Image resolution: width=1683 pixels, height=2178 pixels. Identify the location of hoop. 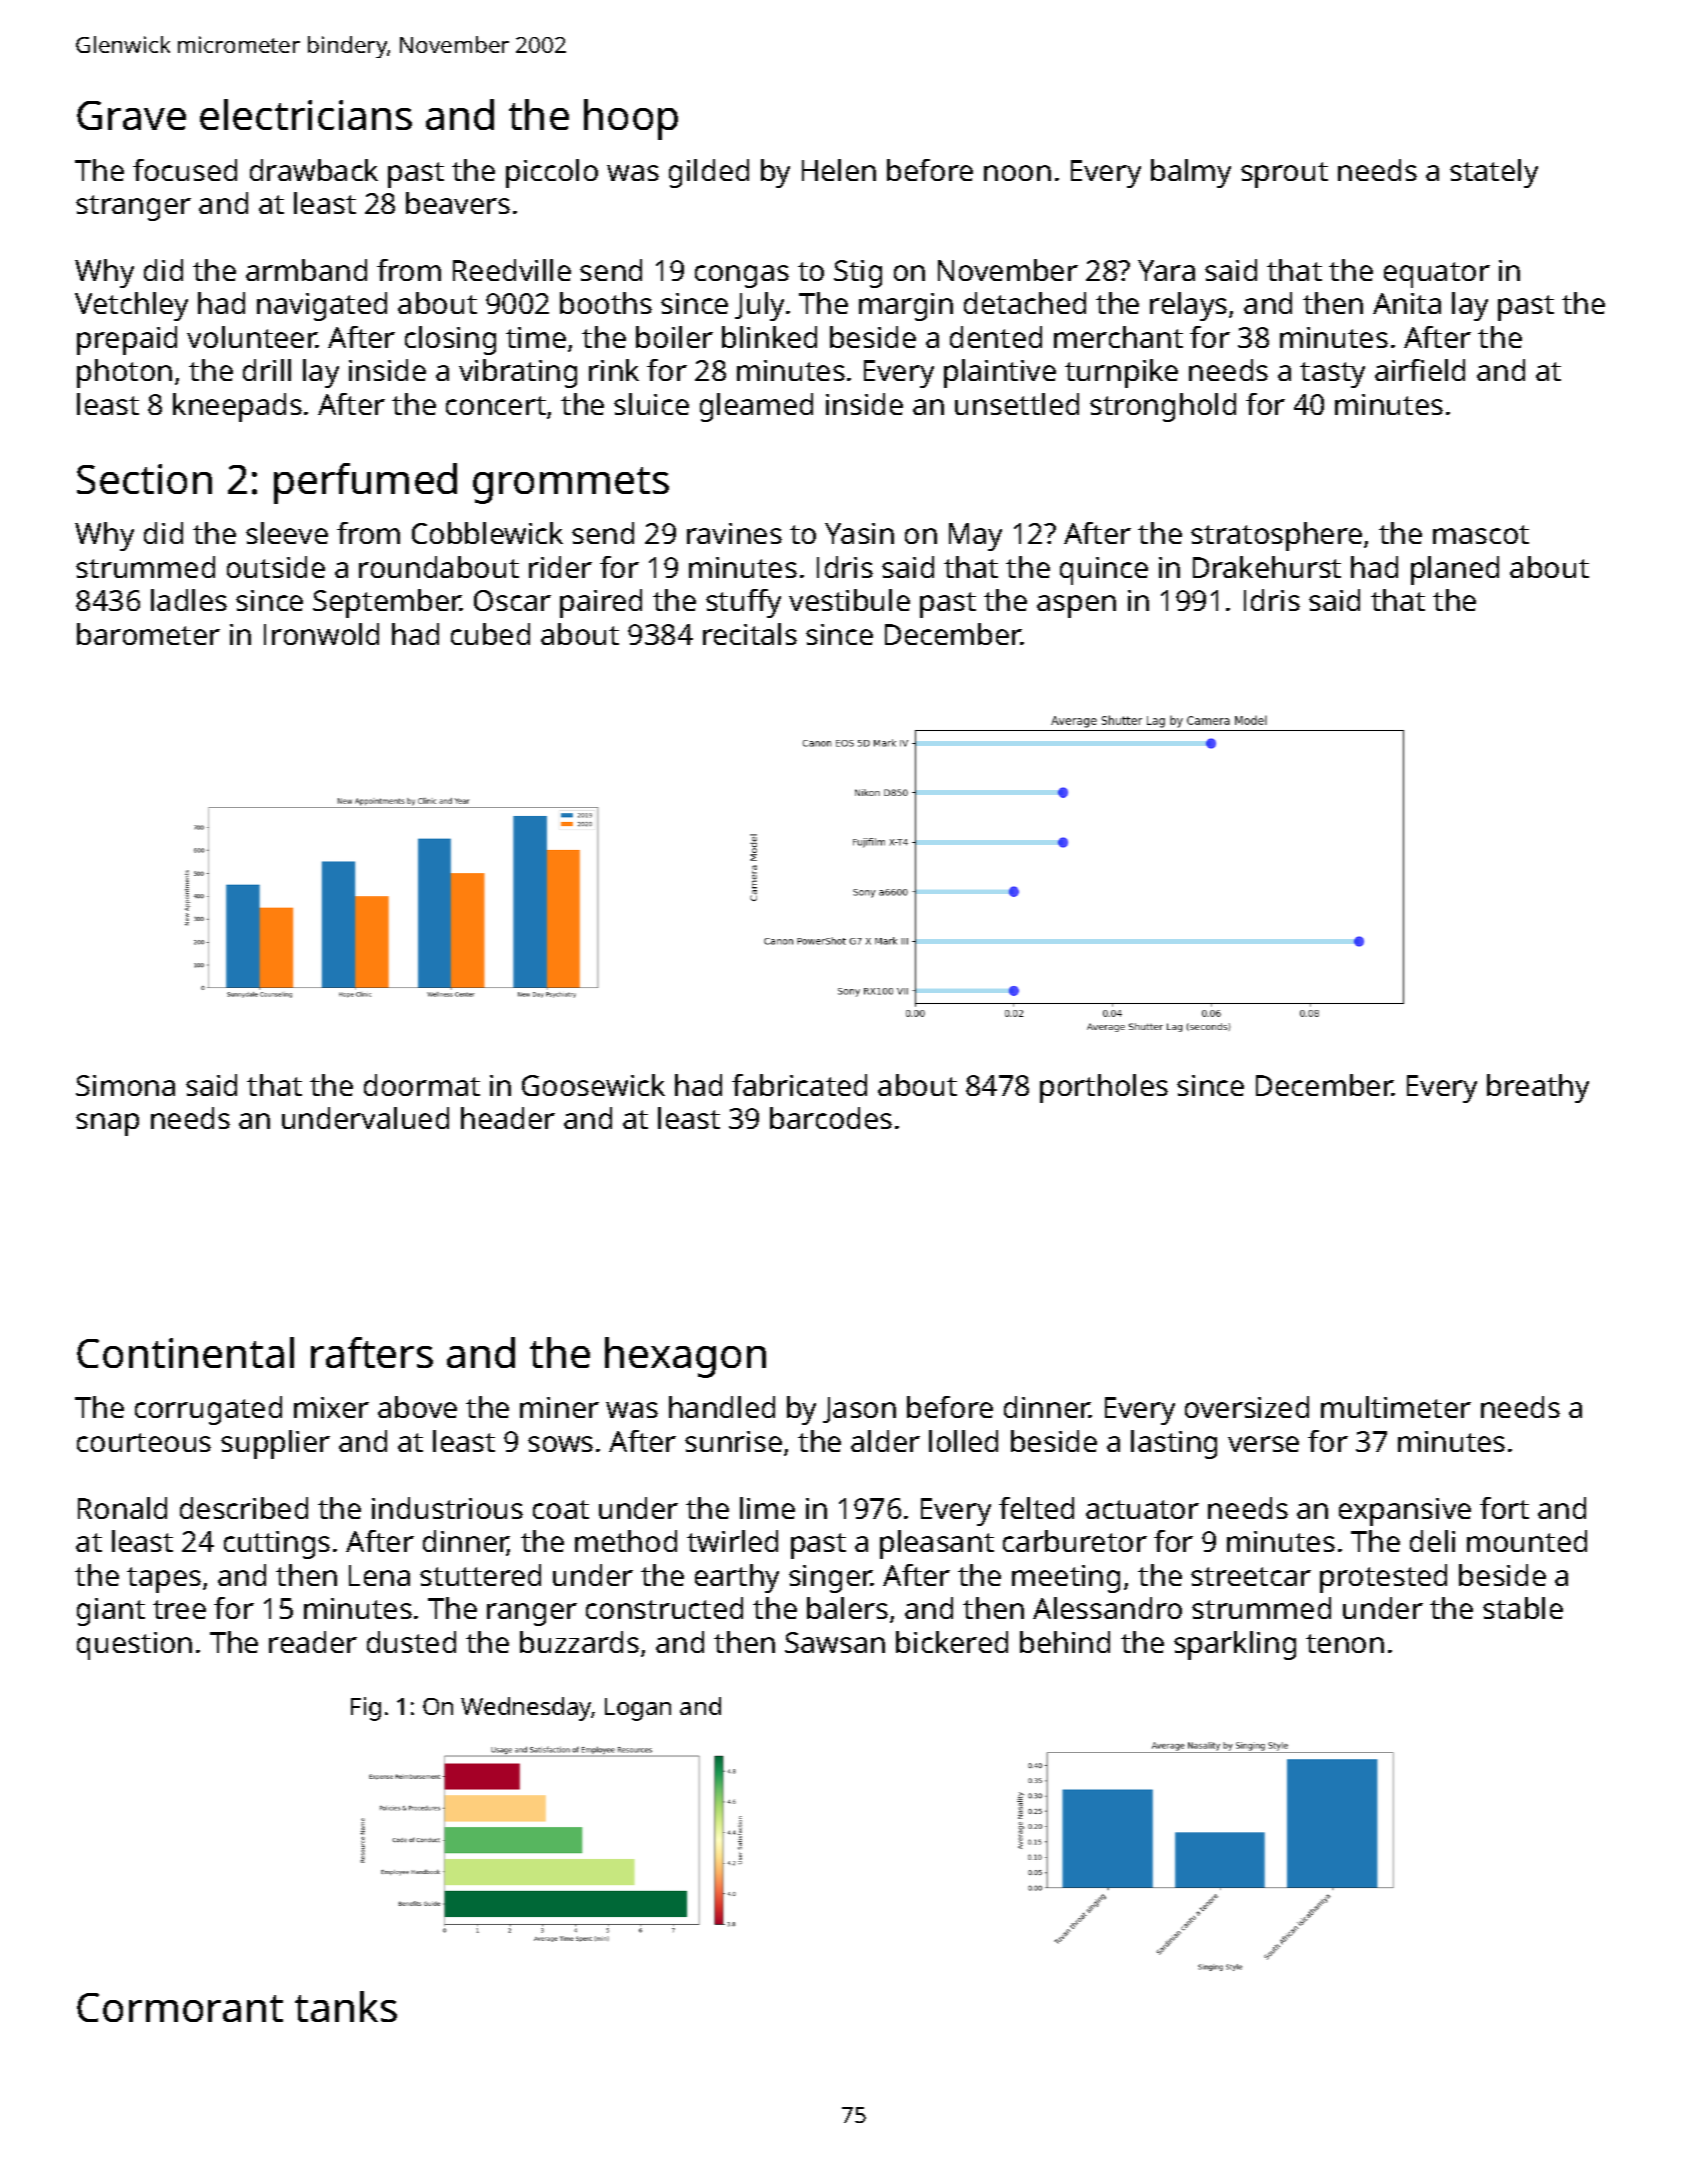
(631, 119).
